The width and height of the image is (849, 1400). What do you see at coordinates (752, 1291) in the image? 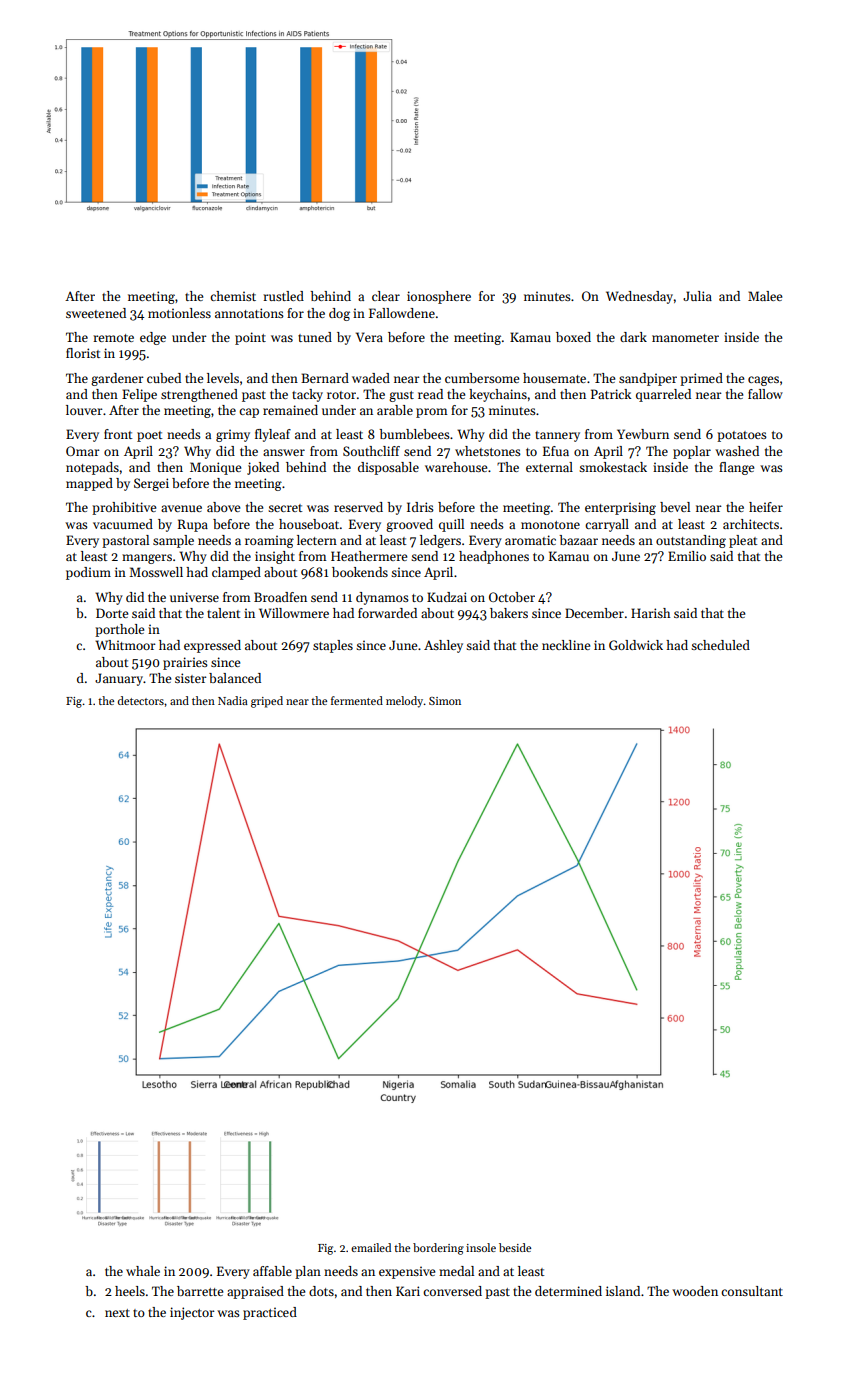
I see `consultant` at bounding box center [752, 1291].
